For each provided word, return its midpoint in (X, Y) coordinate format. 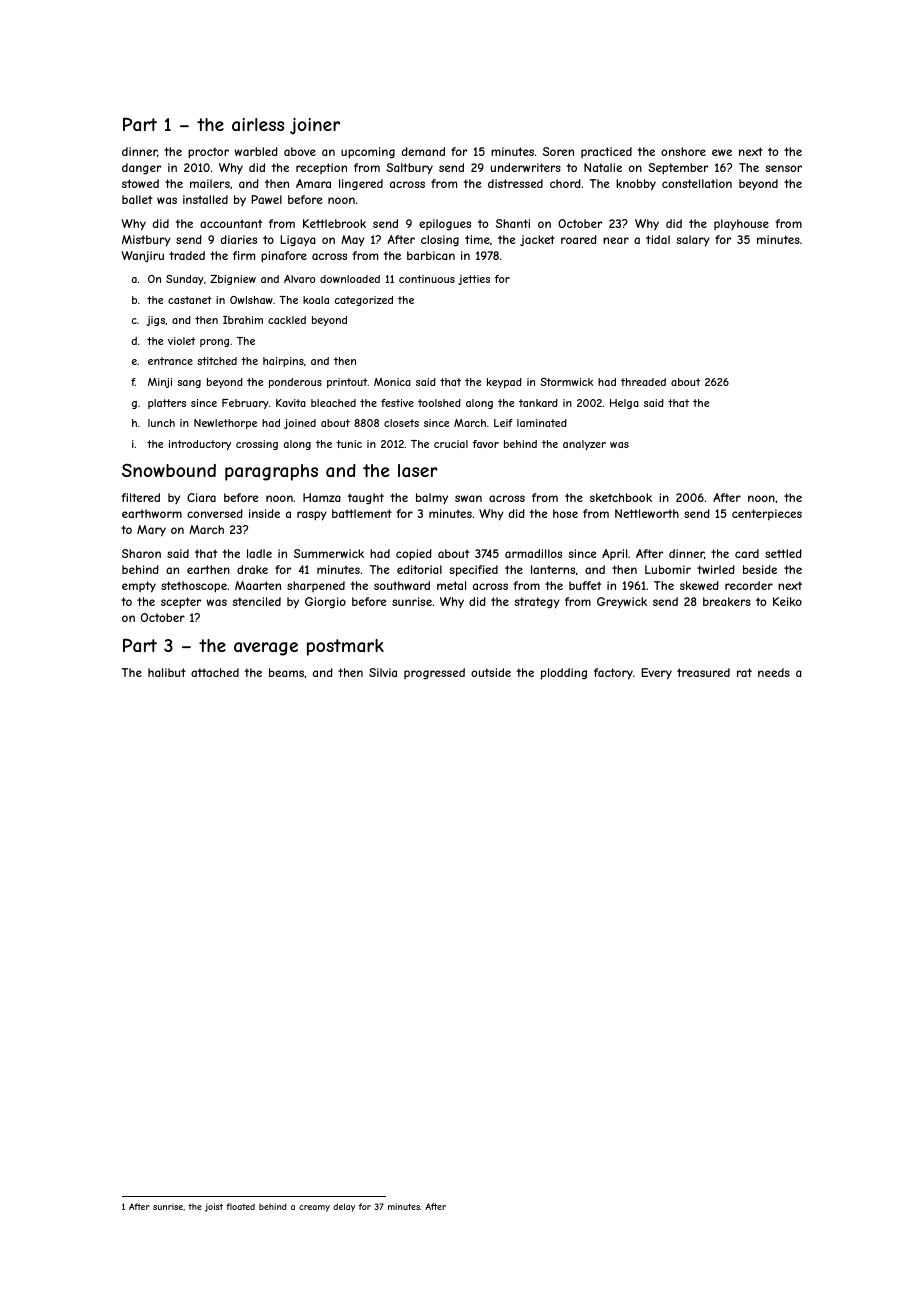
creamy (314, 1208)
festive (397, 403)
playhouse (741, 224)
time (477, 239)
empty (139, 587)
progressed (434, 674)
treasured (703, 672)
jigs (155, 321)
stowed (140, 183)
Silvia (383, 672)
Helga (624, 404)
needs (774, 672)
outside (491, 672)
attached (215, 672)
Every (656, 674)
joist (214, 1207)
